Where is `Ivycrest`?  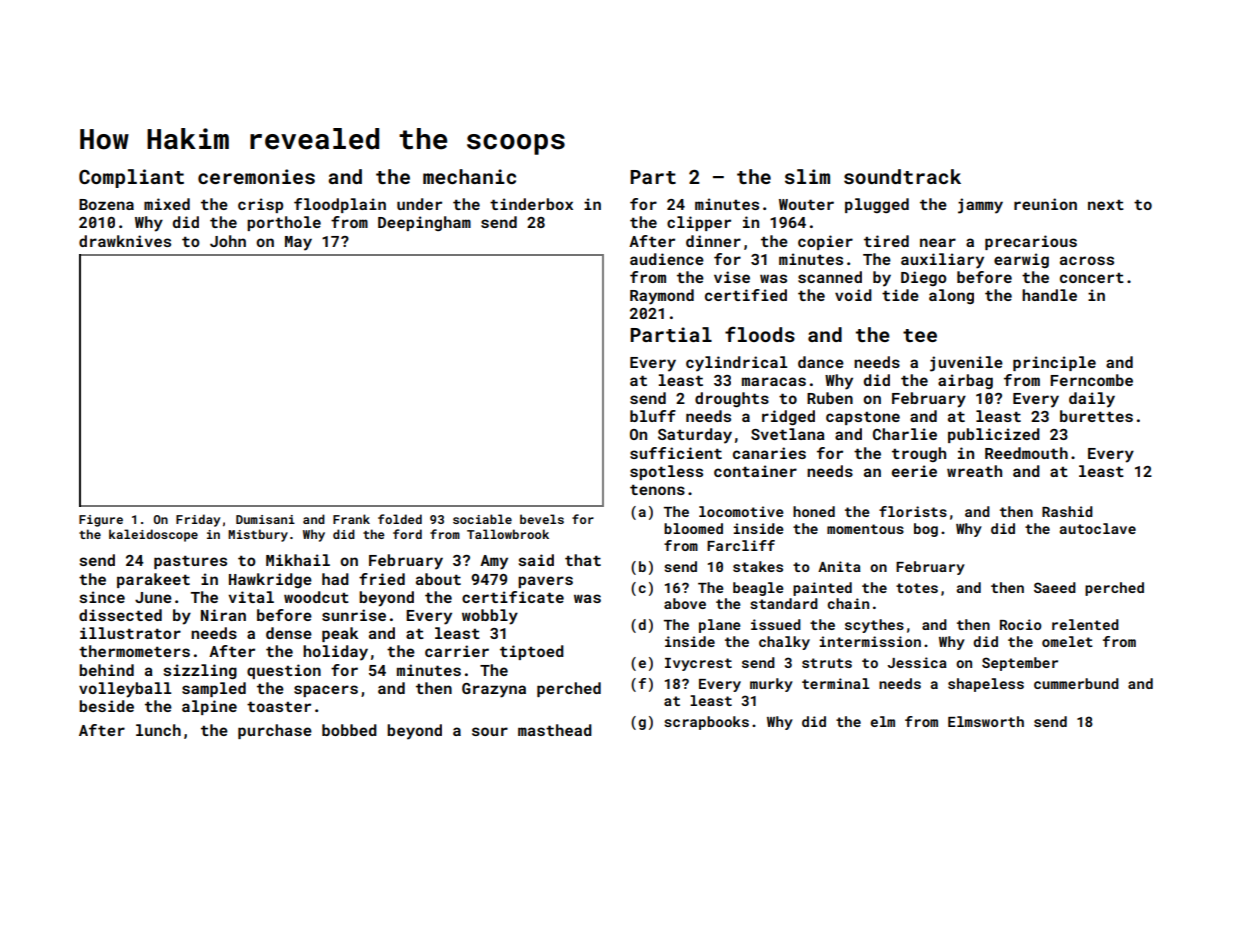
Ivycrest is located at coordinates (698, 664).
